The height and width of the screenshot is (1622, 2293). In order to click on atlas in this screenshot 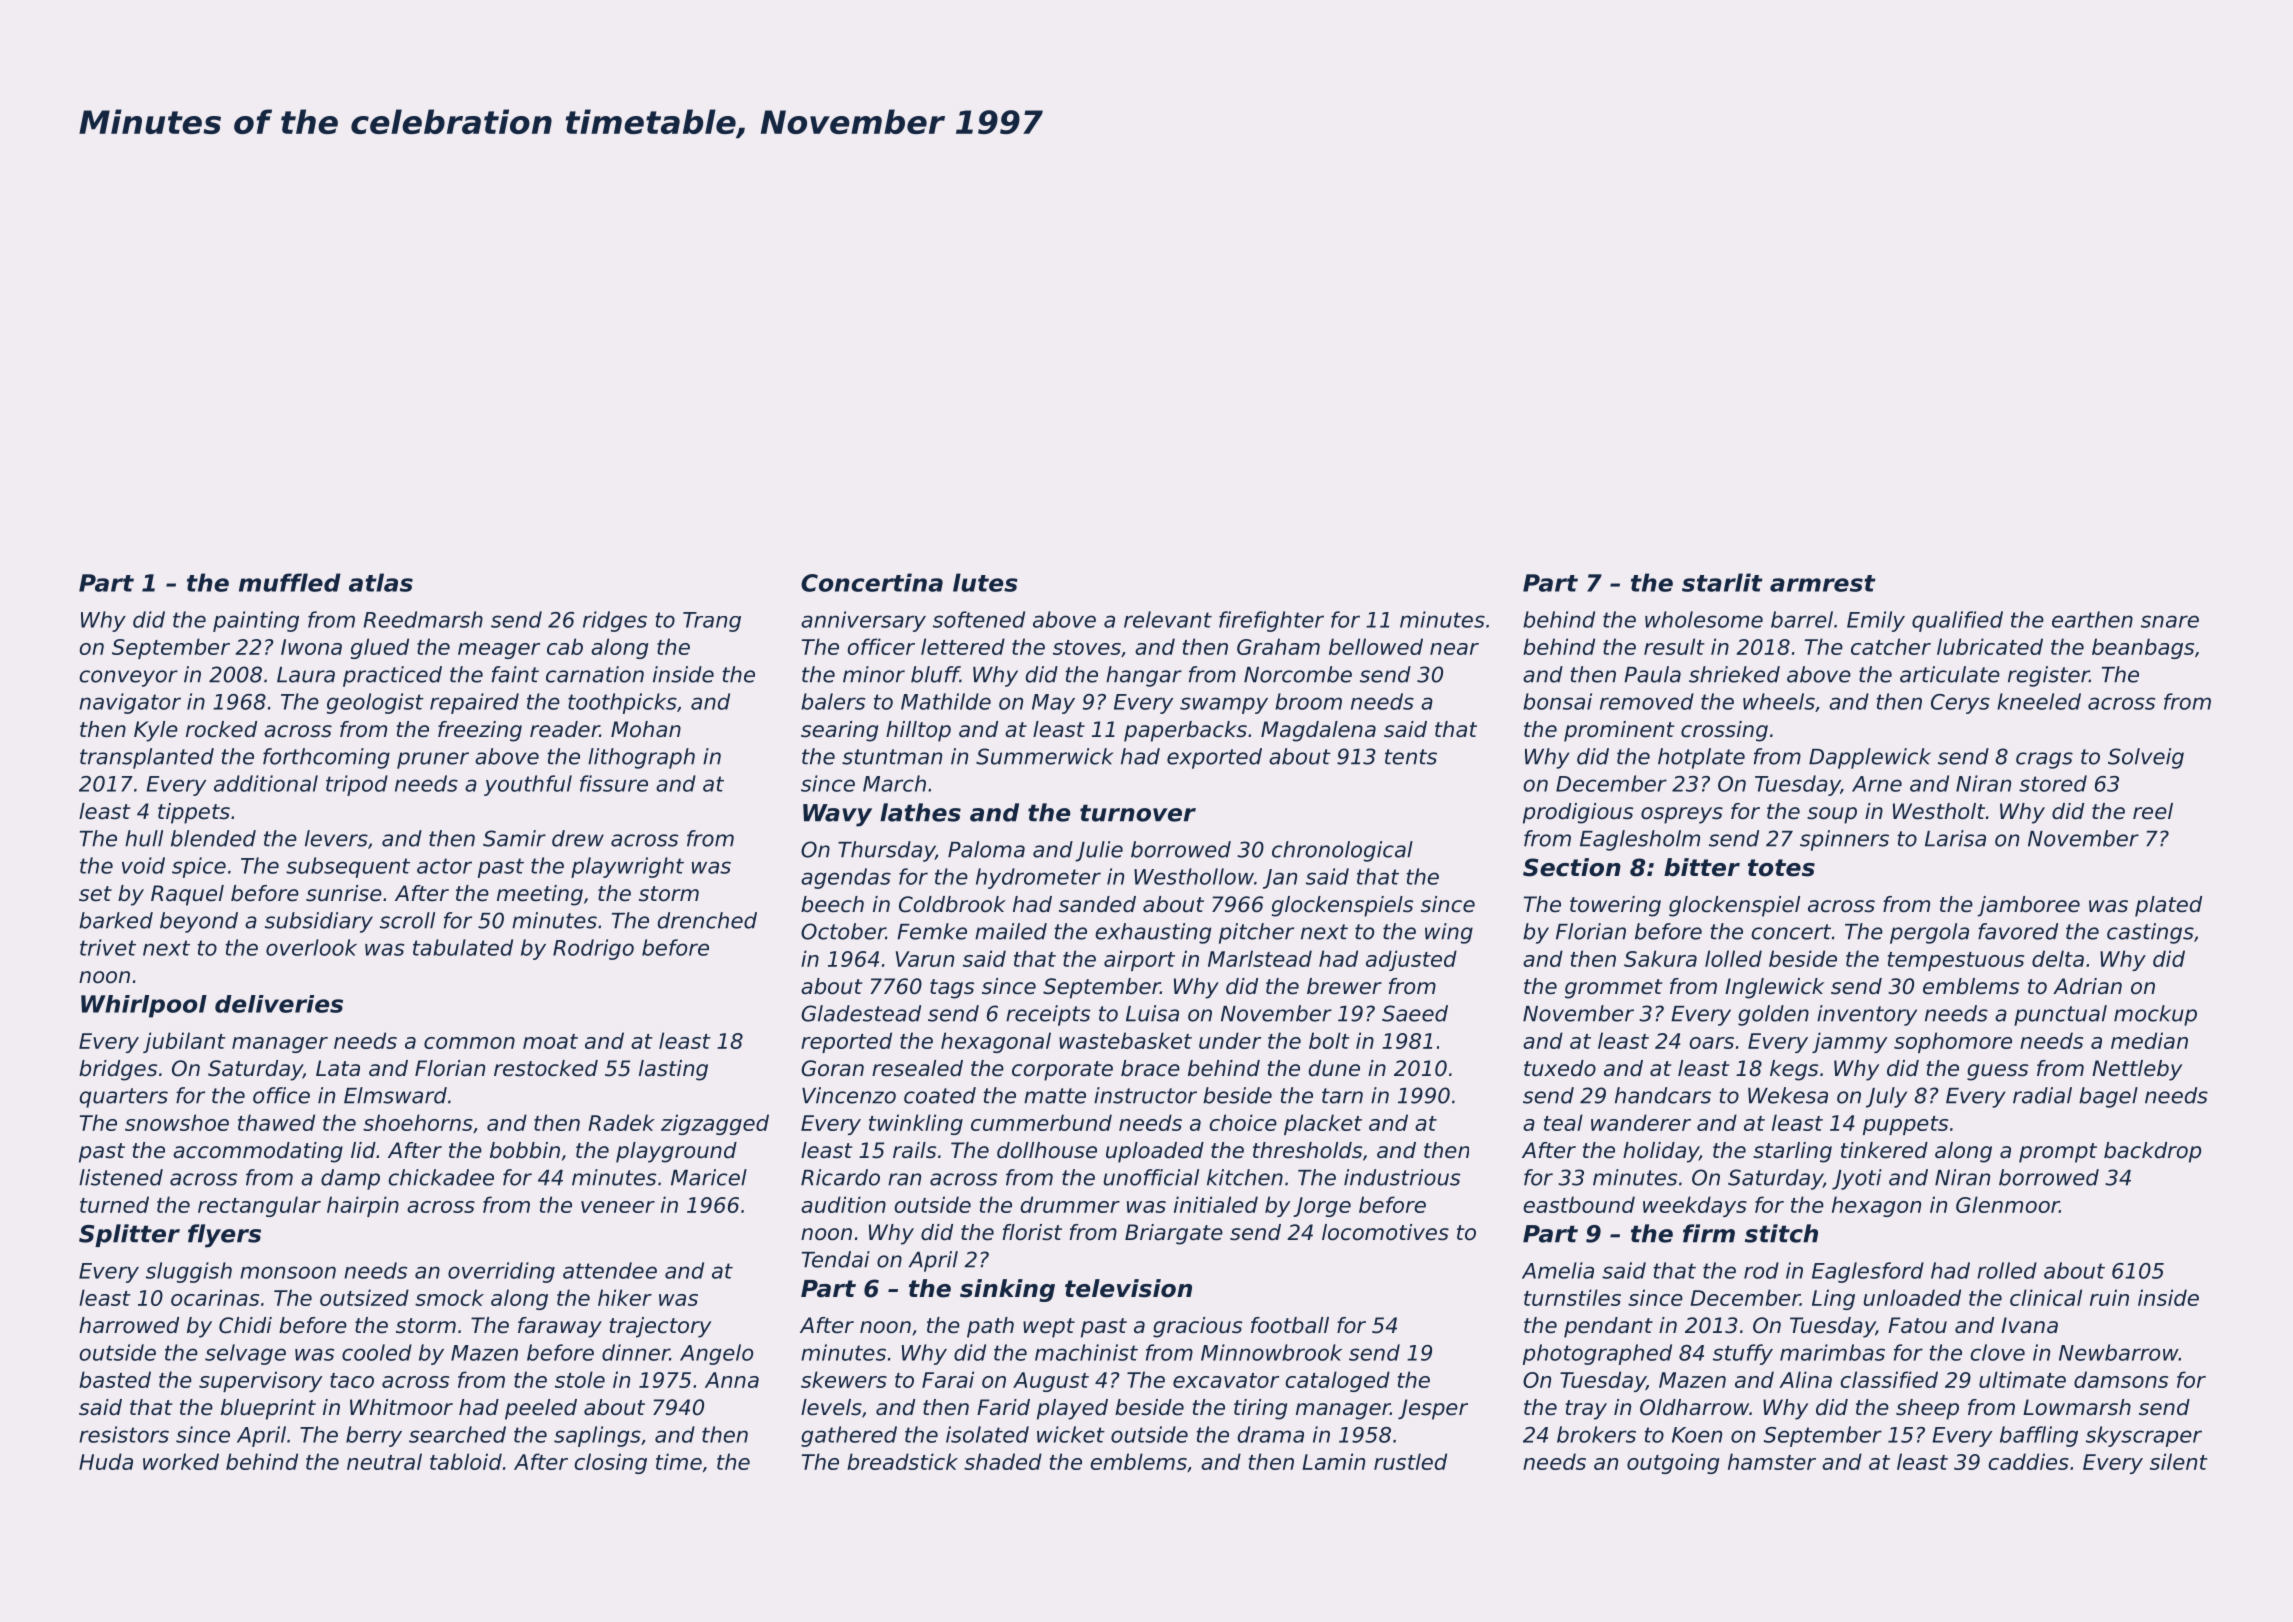, I will do `click(381, 582)`.
